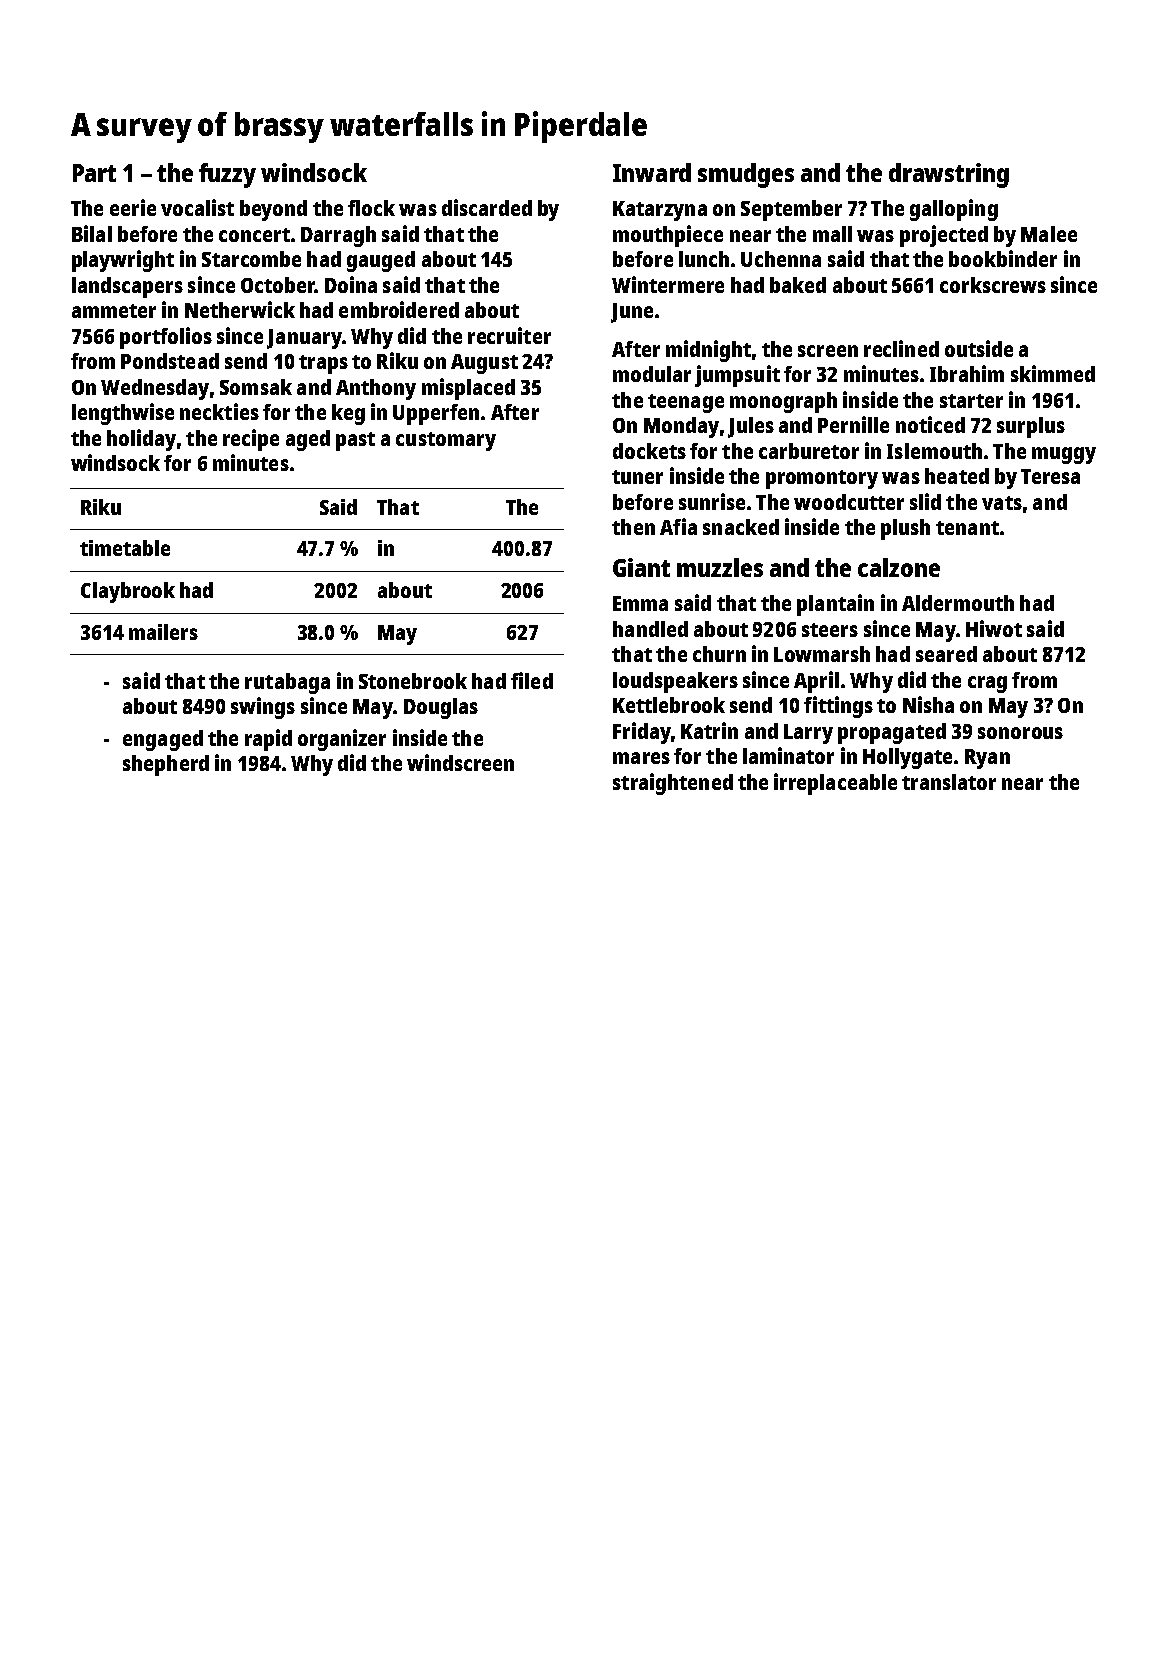 The image size is (1176, 1663). What do you see at coordinates (979, 348) in the screenshot?
I see `outside` at bounding box center [979, 348].
